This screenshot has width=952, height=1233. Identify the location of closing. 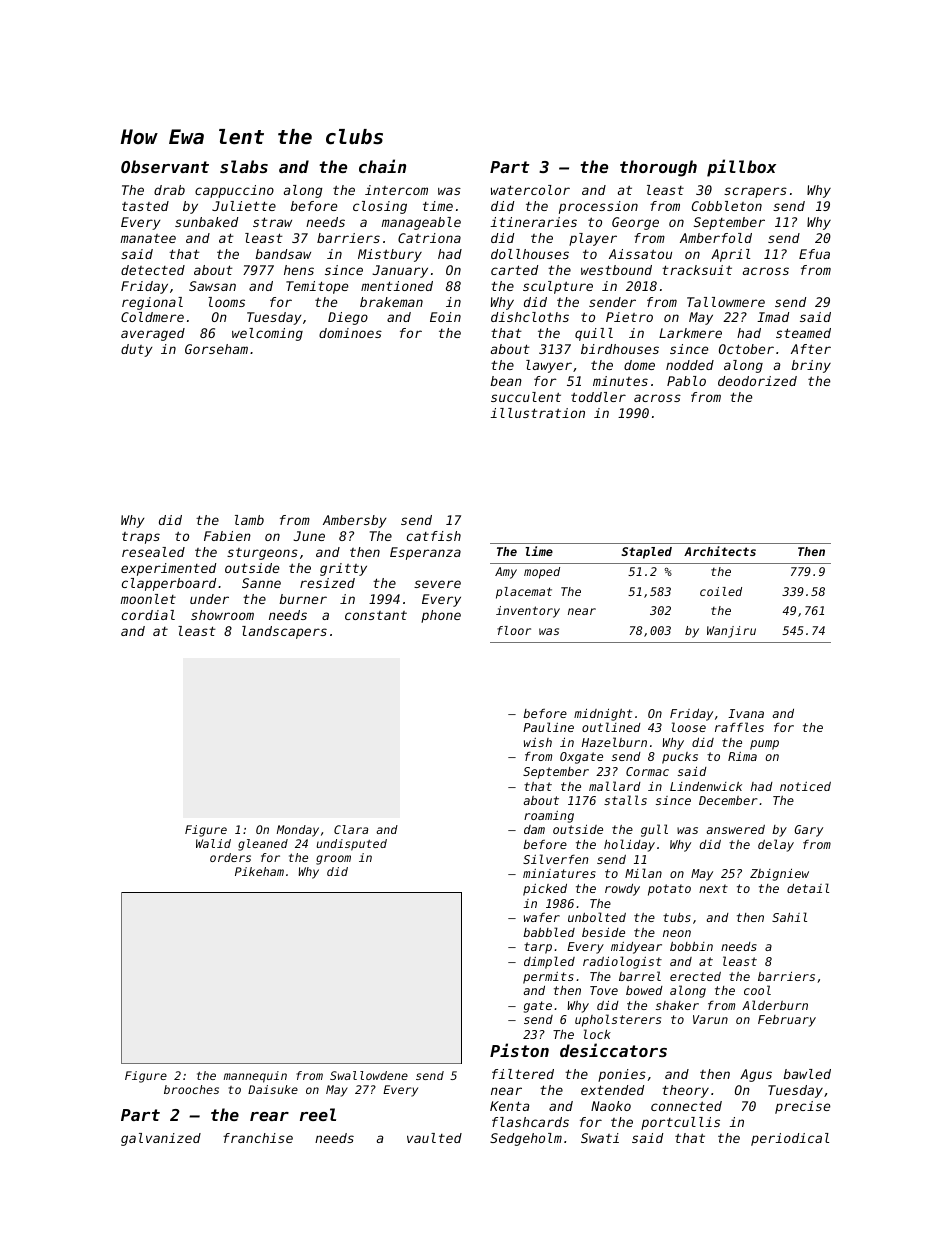
(380, 207).
